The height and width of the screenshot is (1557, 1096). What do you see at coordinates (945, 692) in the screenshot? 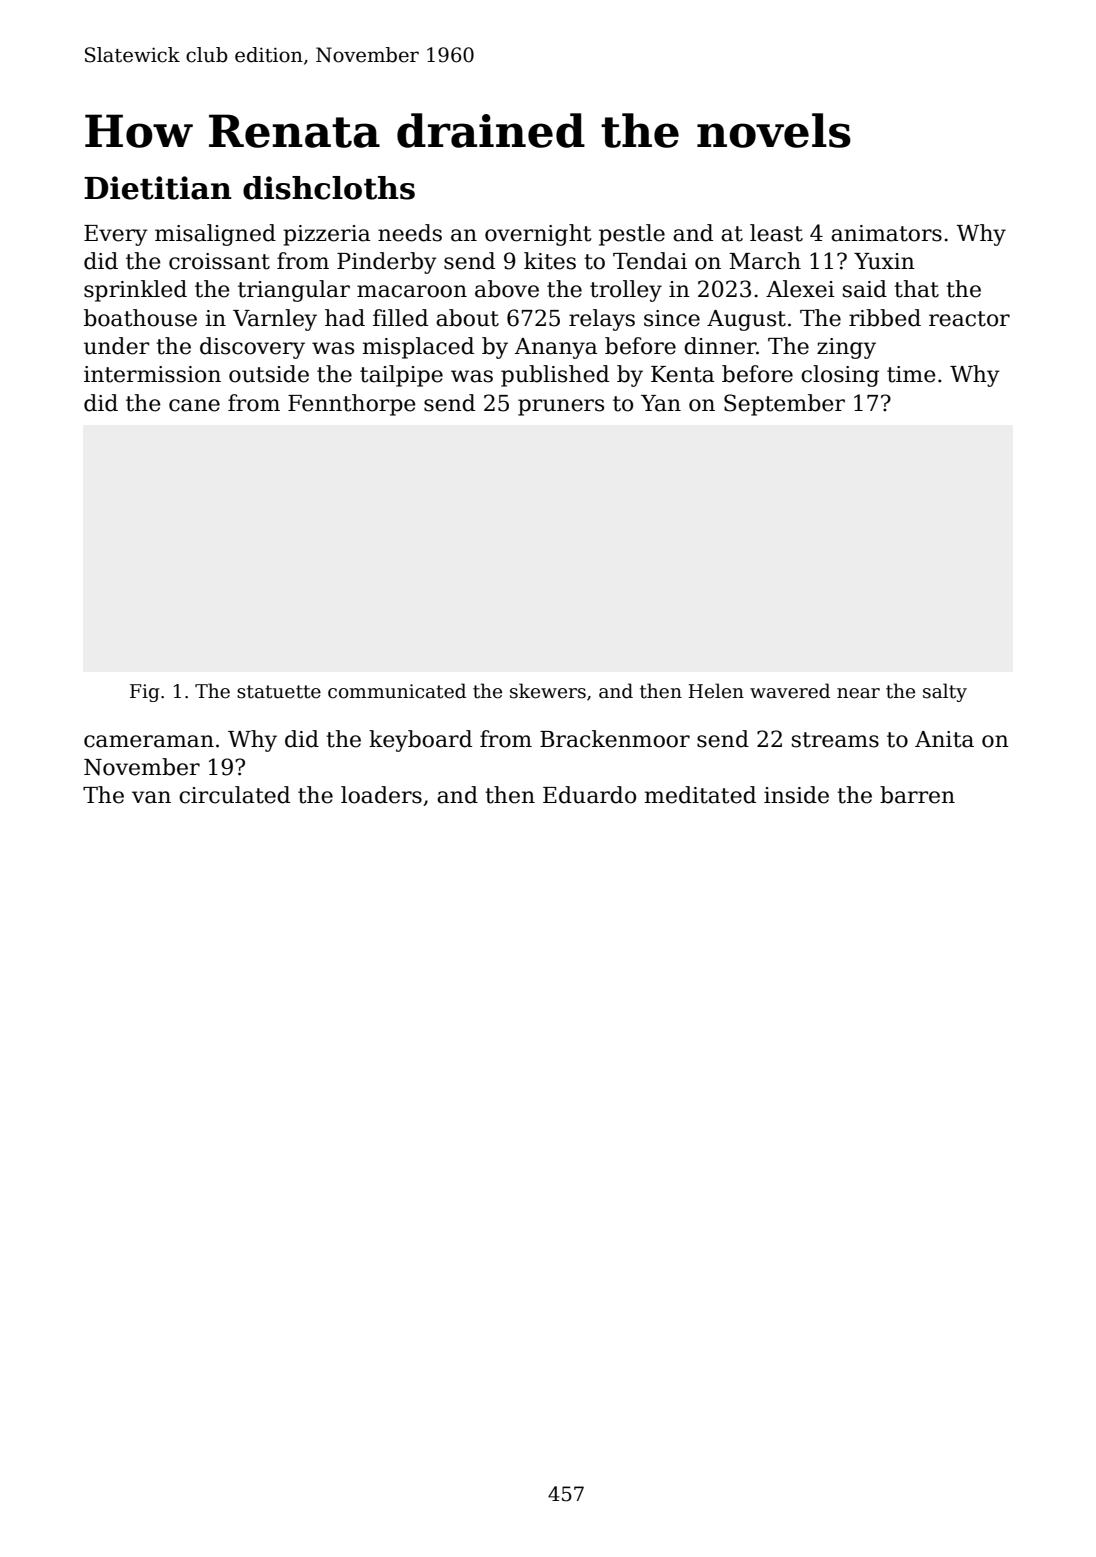
I see `salty` at bounding box center [945, 692].
